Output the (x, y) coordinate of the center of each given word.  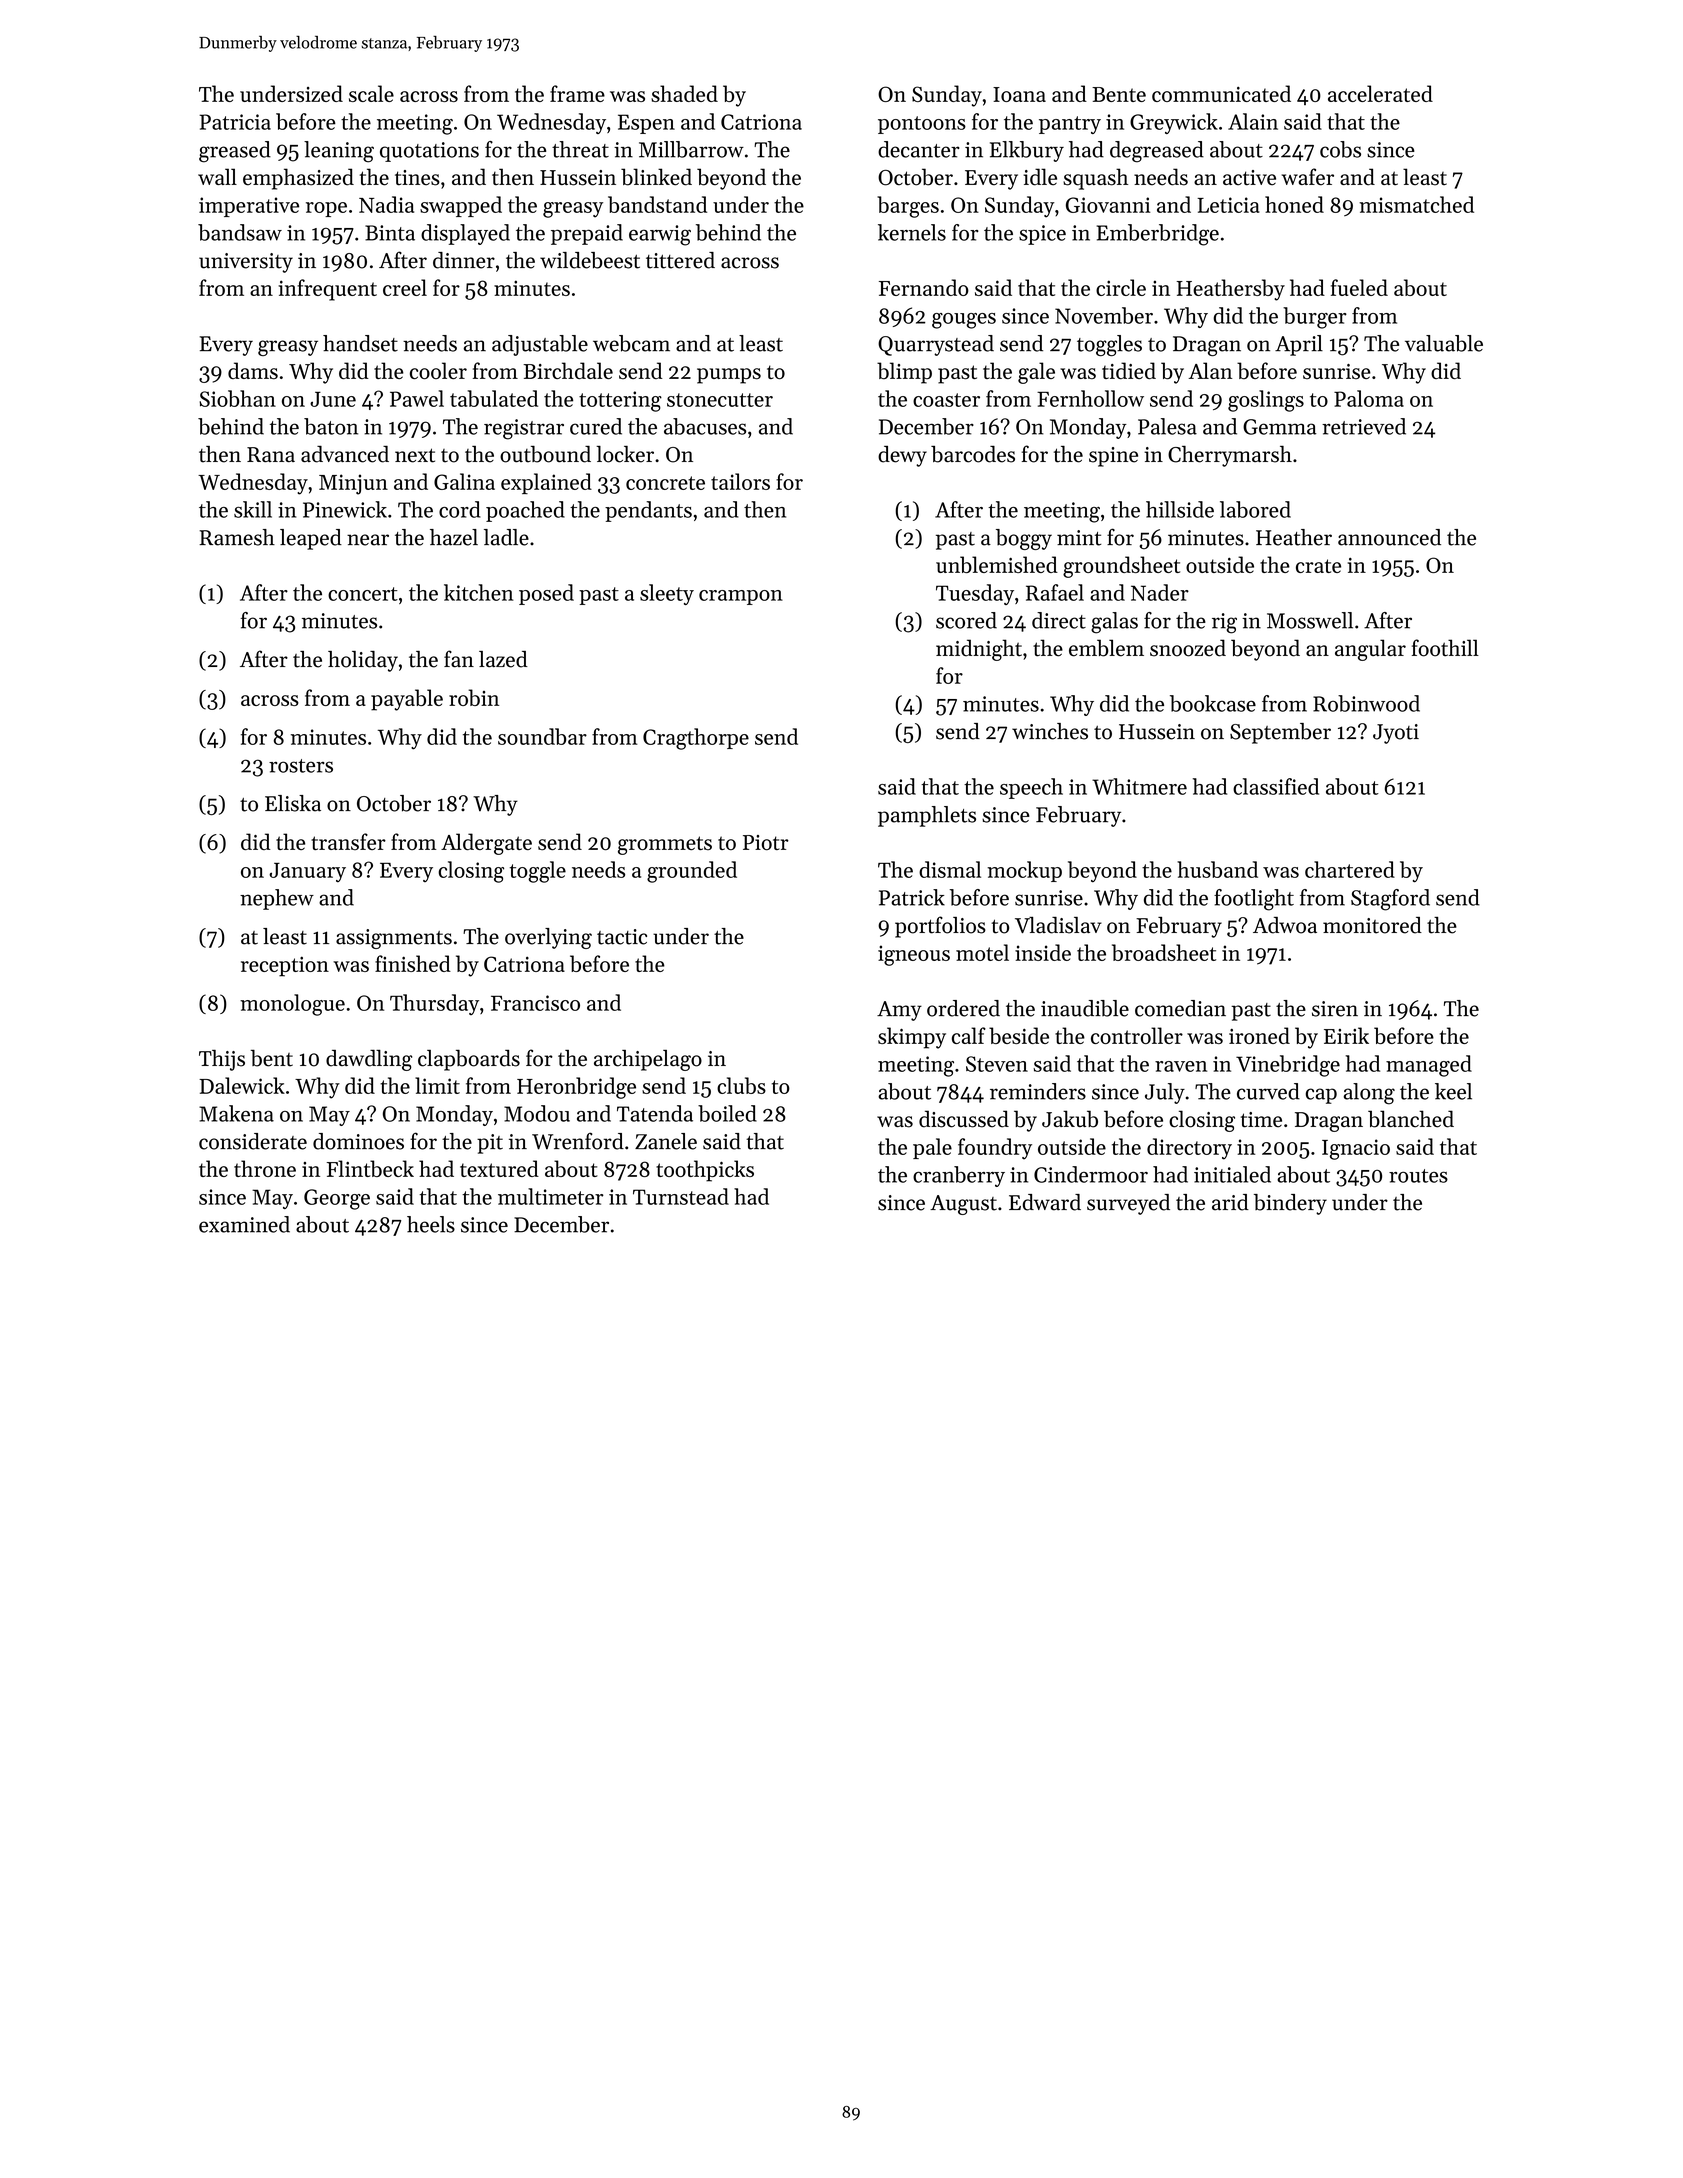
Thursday (434, 1004)
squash (1095, 179)
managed (1429, 1066)
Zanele (666, 1141)
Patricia (235, 122)
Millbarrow (691, 149)
